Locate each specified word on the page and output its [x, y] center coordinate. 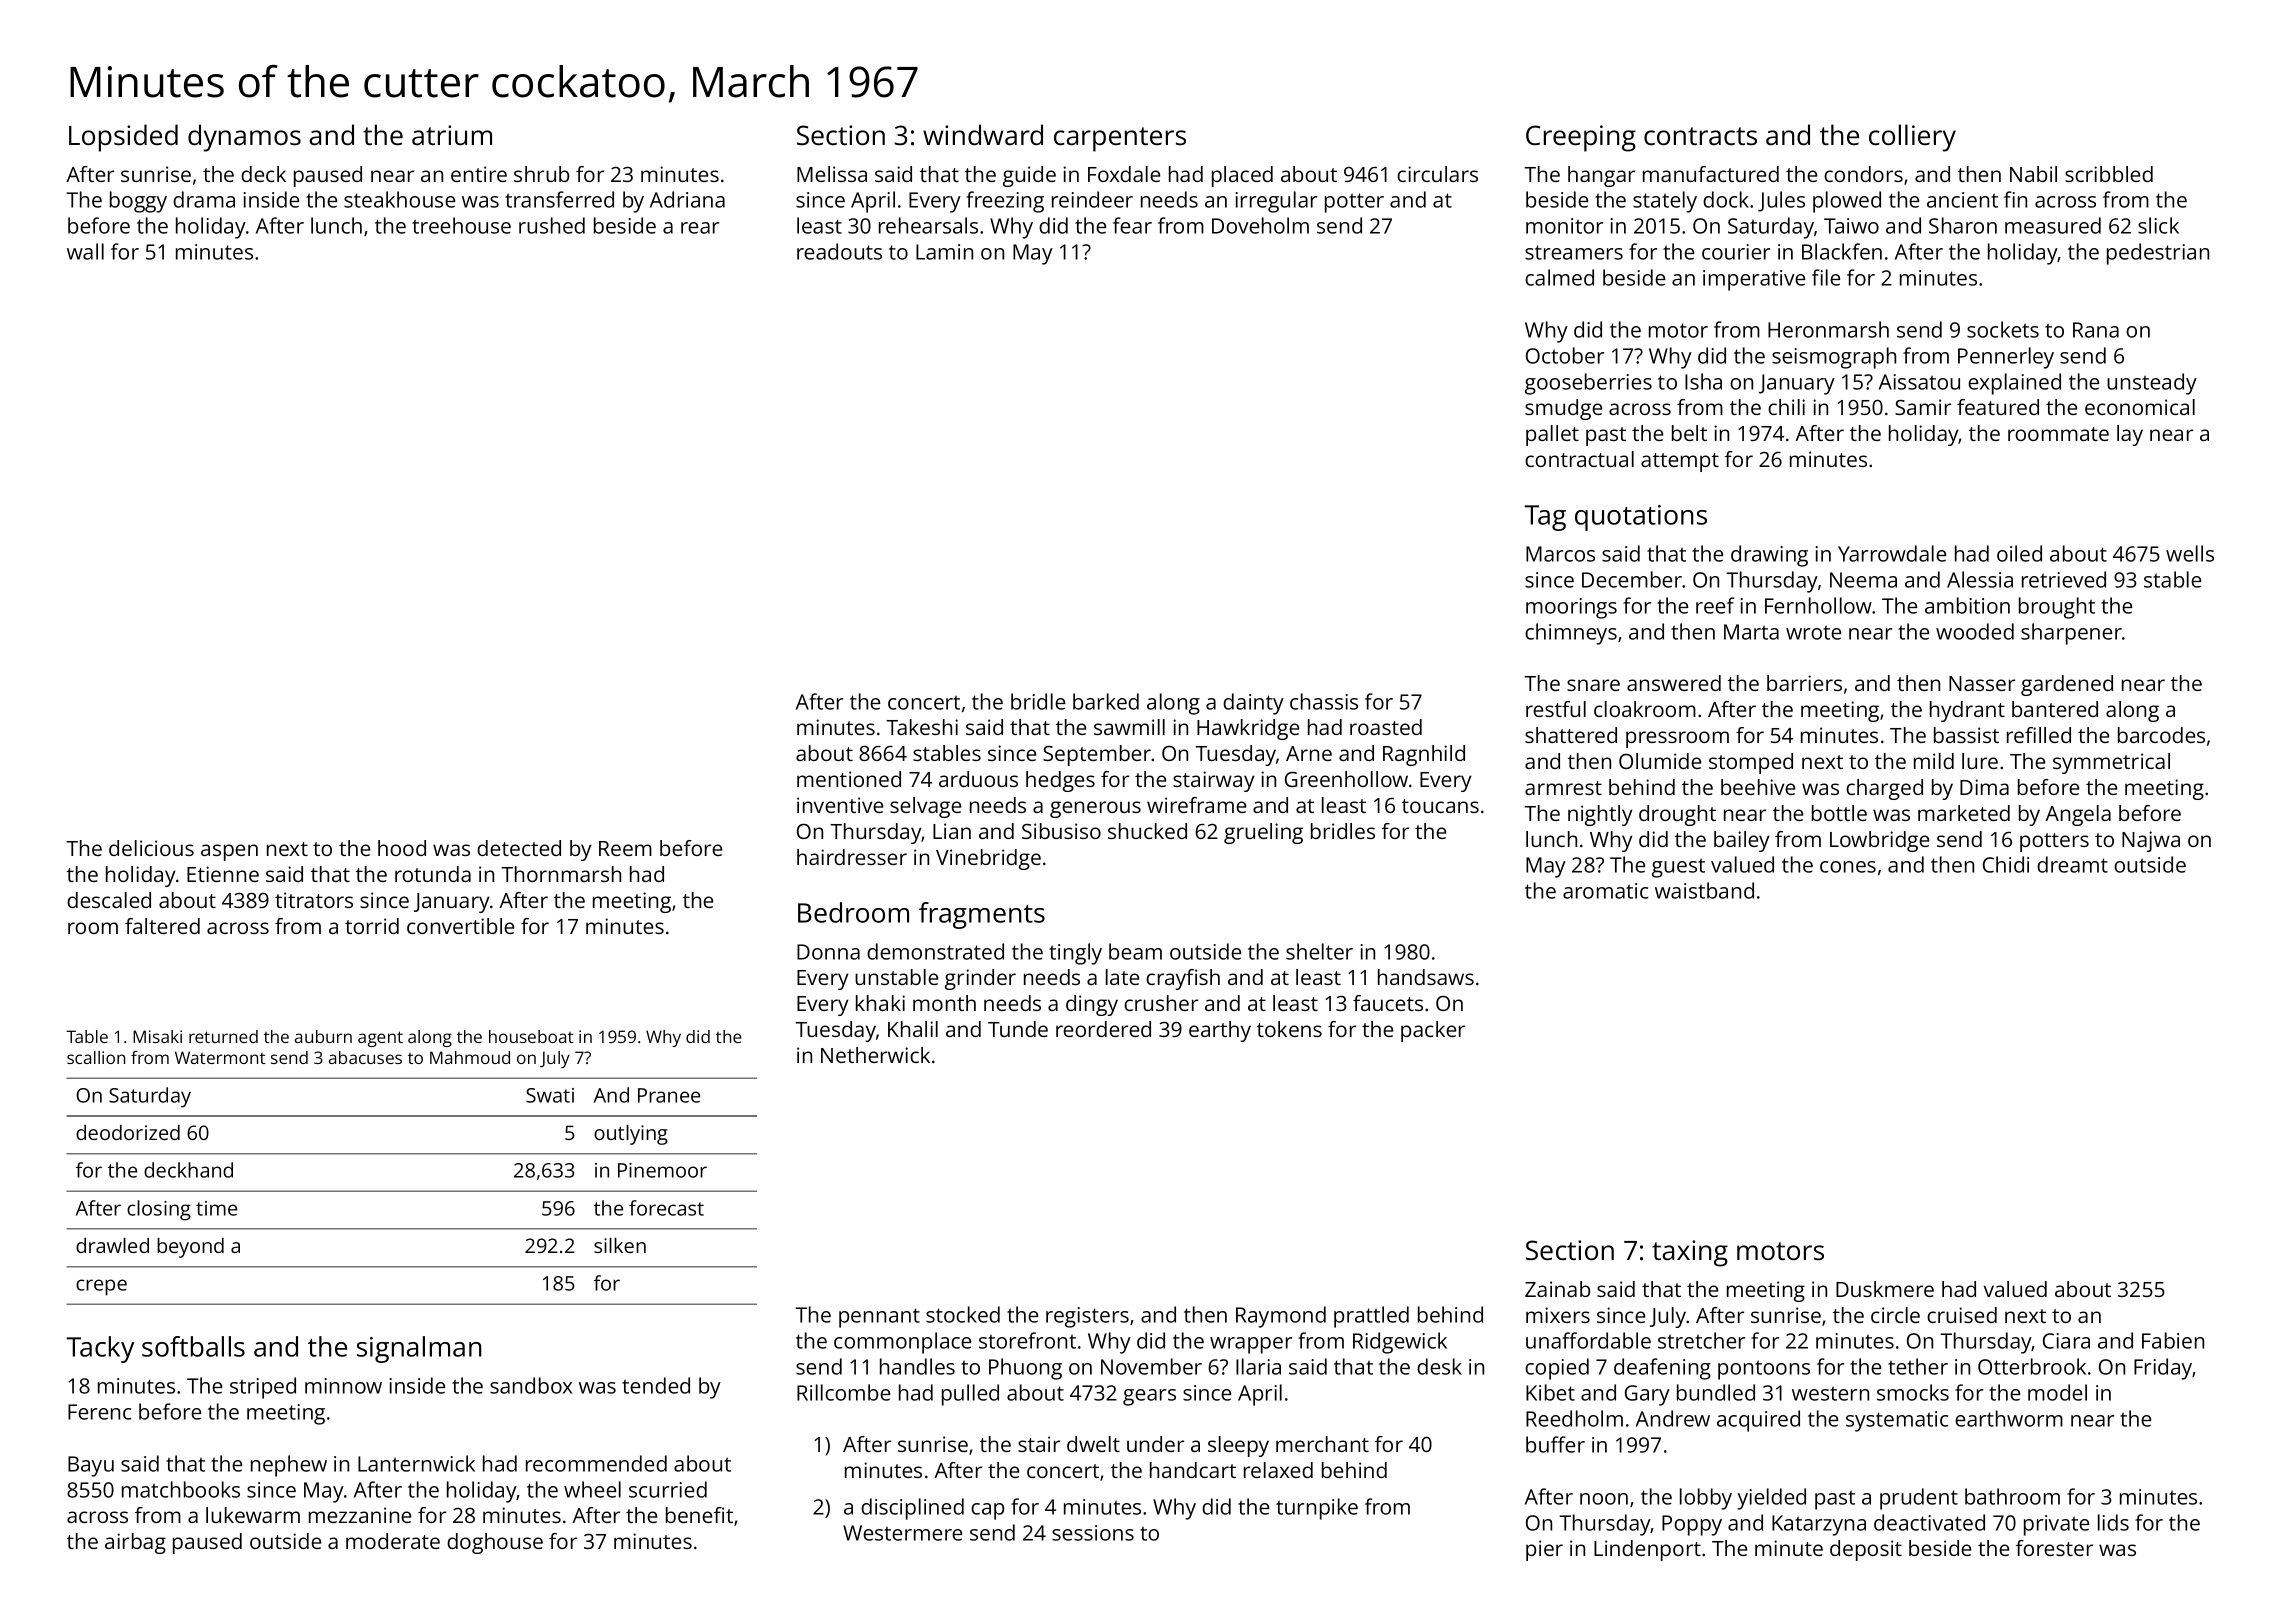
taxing [1690, 1253]
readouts [839, 251]
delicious [151, 848]
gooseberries [1588, 384]
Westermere [902, 1533]
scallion [96, 1057]
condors [1863, 174]
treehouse [461, 225]
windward [983, 135]
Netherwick [875, 1055]
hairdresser [852, 857]
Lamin [944, 252]
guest [1678, 868]
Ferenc [99, 1412]
